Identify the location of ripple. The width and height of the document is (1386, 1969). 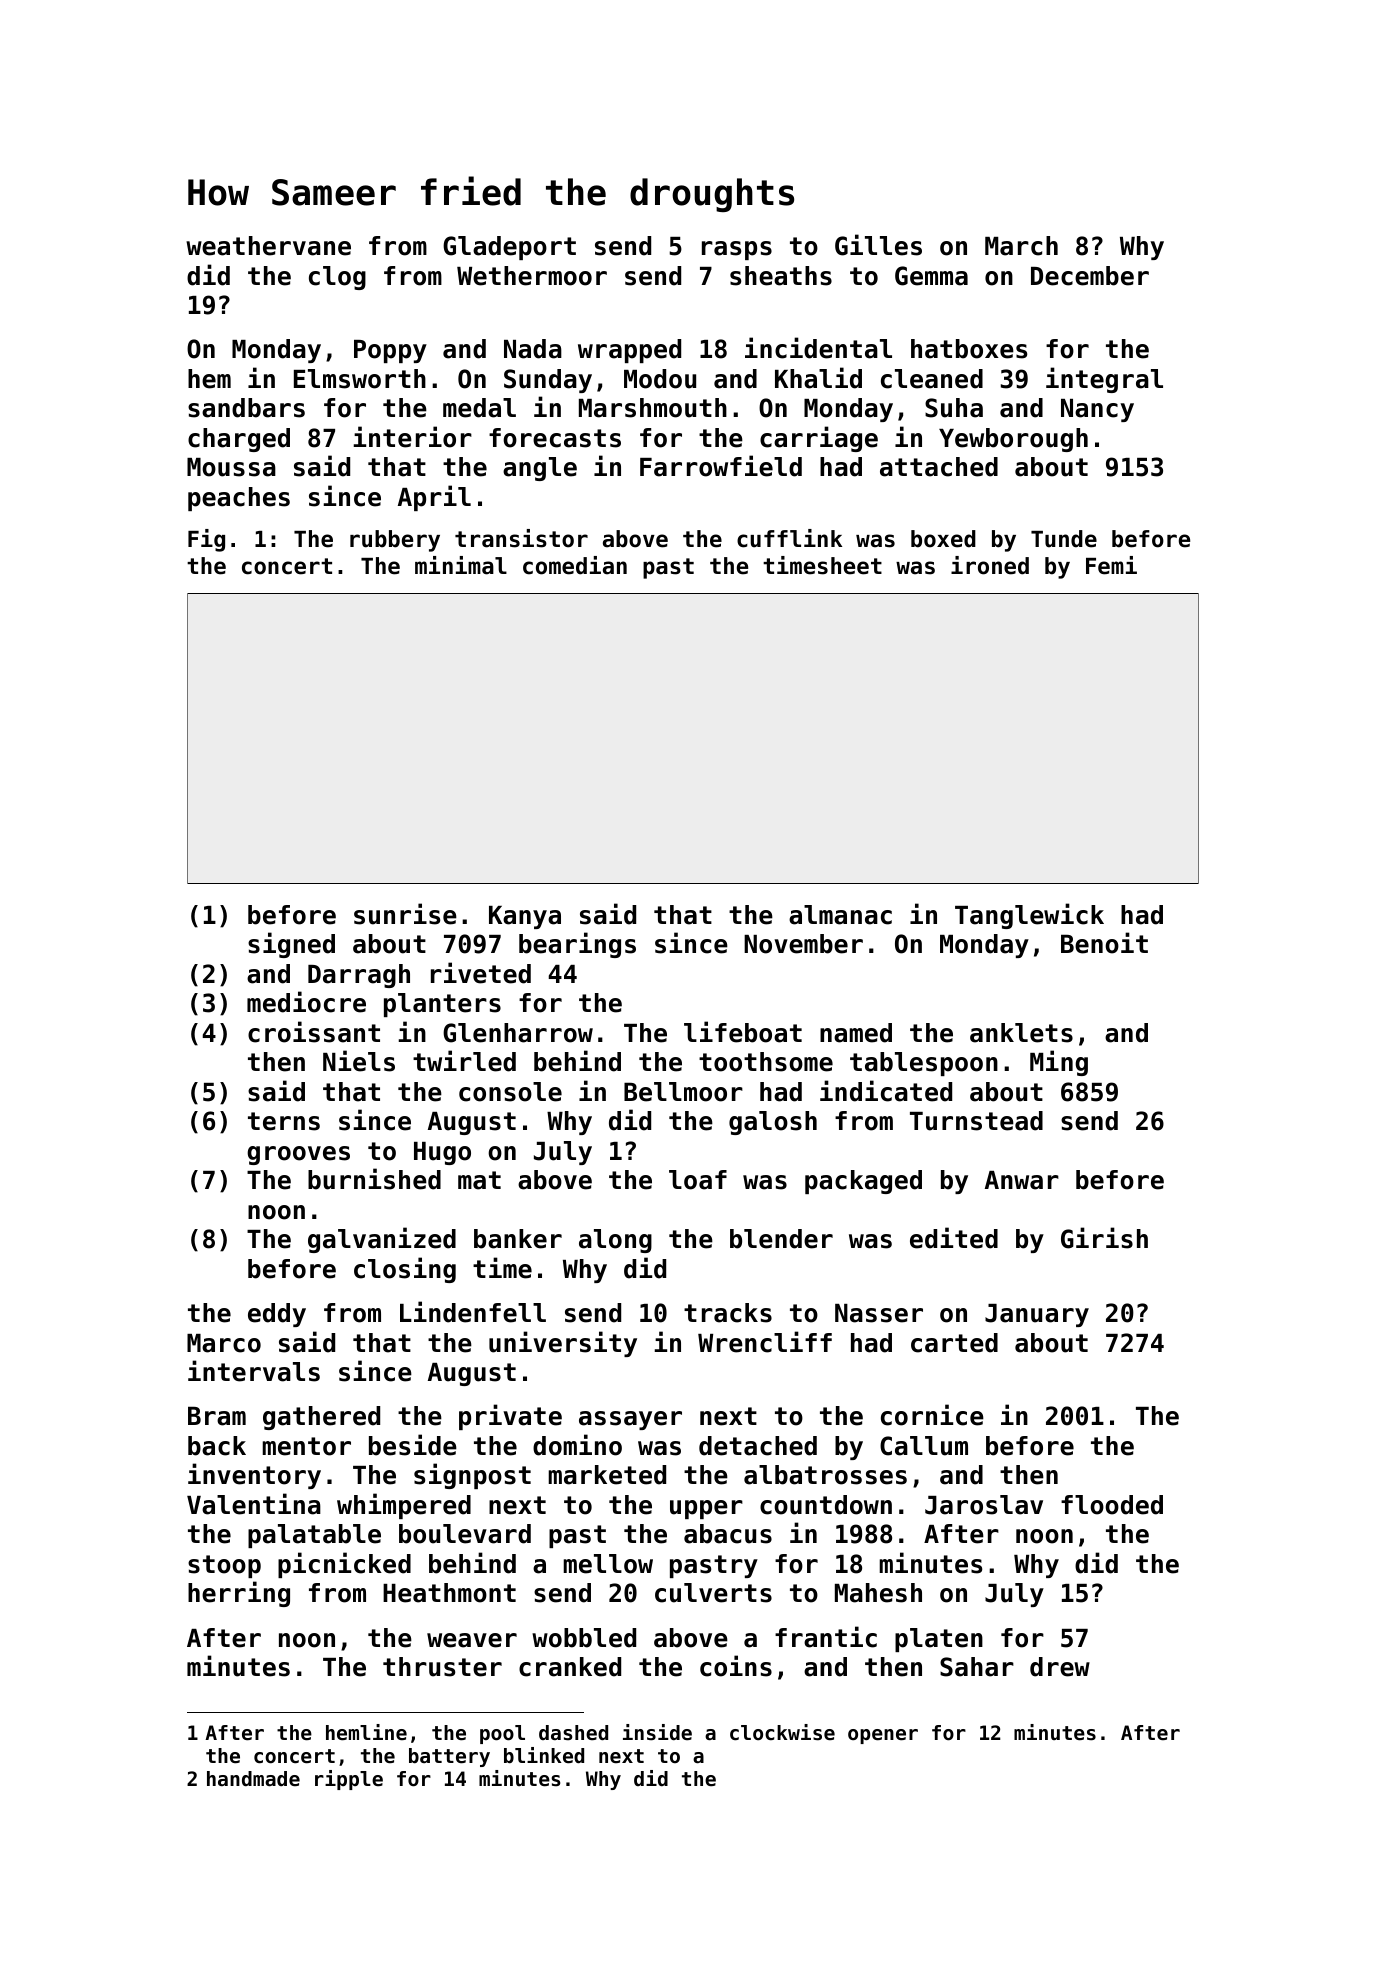
(349, 1780).
